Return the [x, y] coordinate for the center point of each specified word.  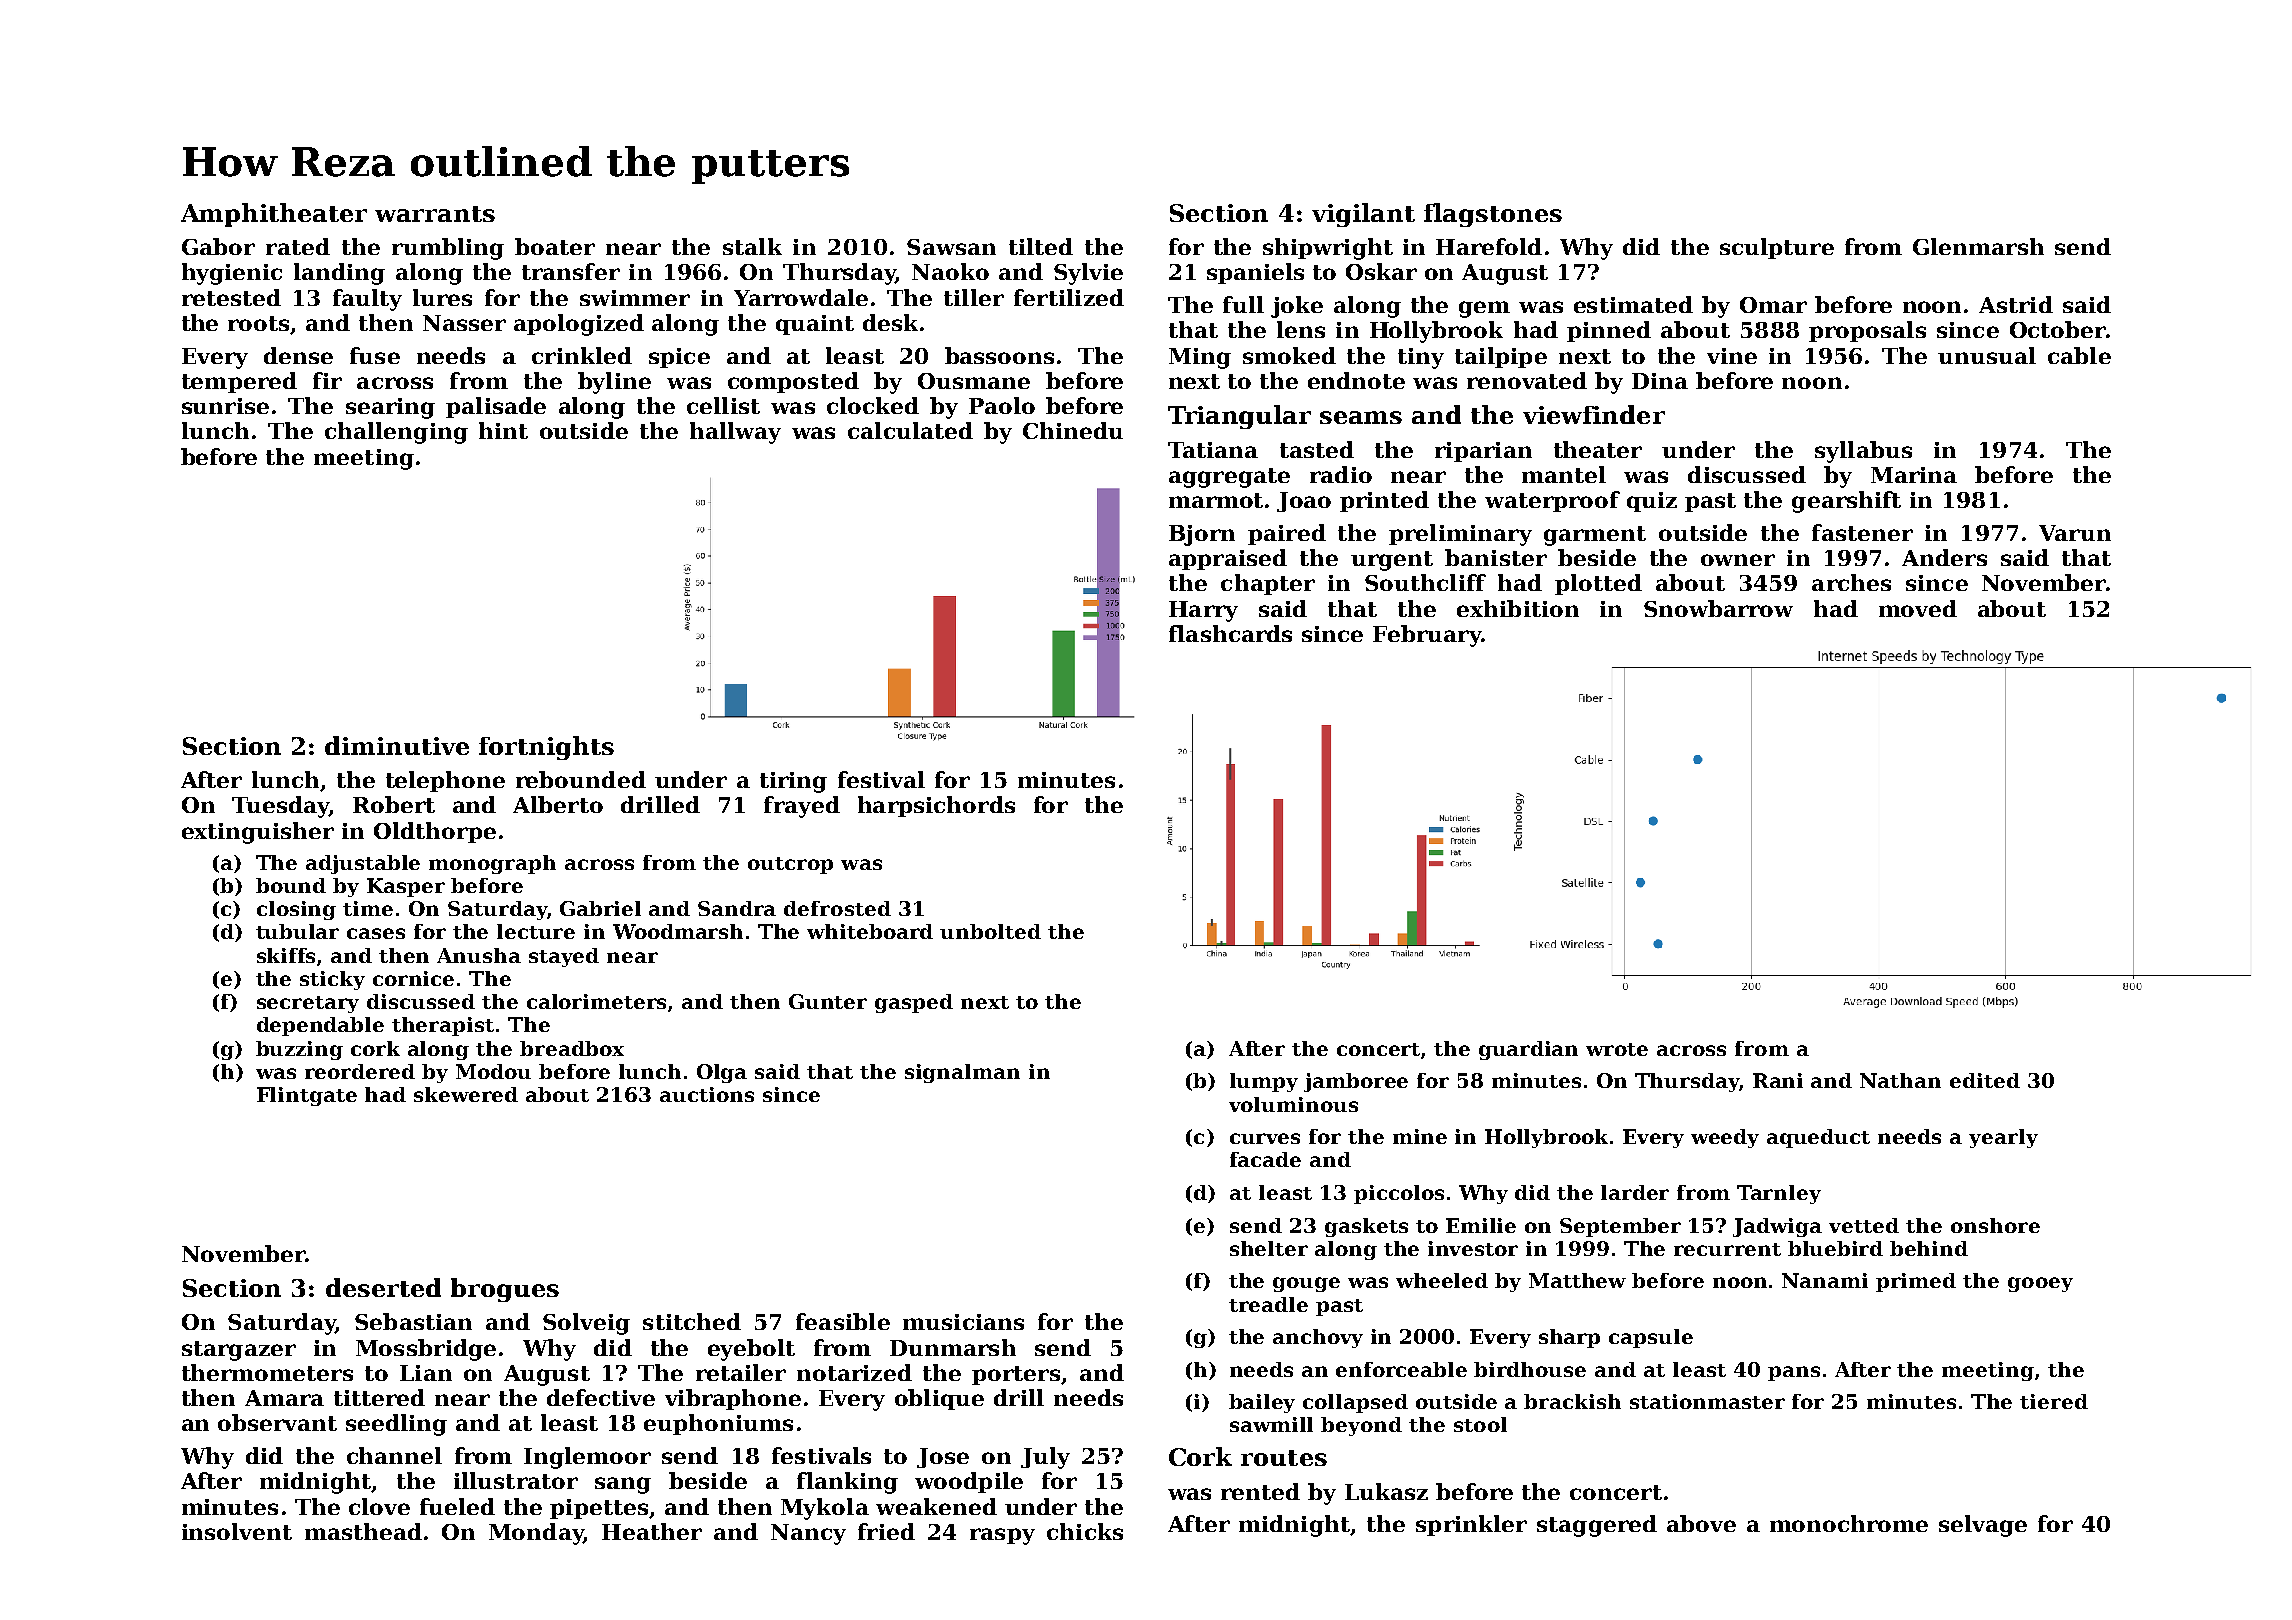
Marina [1914, 475]
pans [1794, 1373]
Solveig [586, 1324]
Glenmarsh [1978, 246]
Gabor [218, 246]
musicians [963, 1322]
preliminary [1460, 535]
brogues [505, 1290]
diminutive [397, 745]
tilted [1041, 246]
